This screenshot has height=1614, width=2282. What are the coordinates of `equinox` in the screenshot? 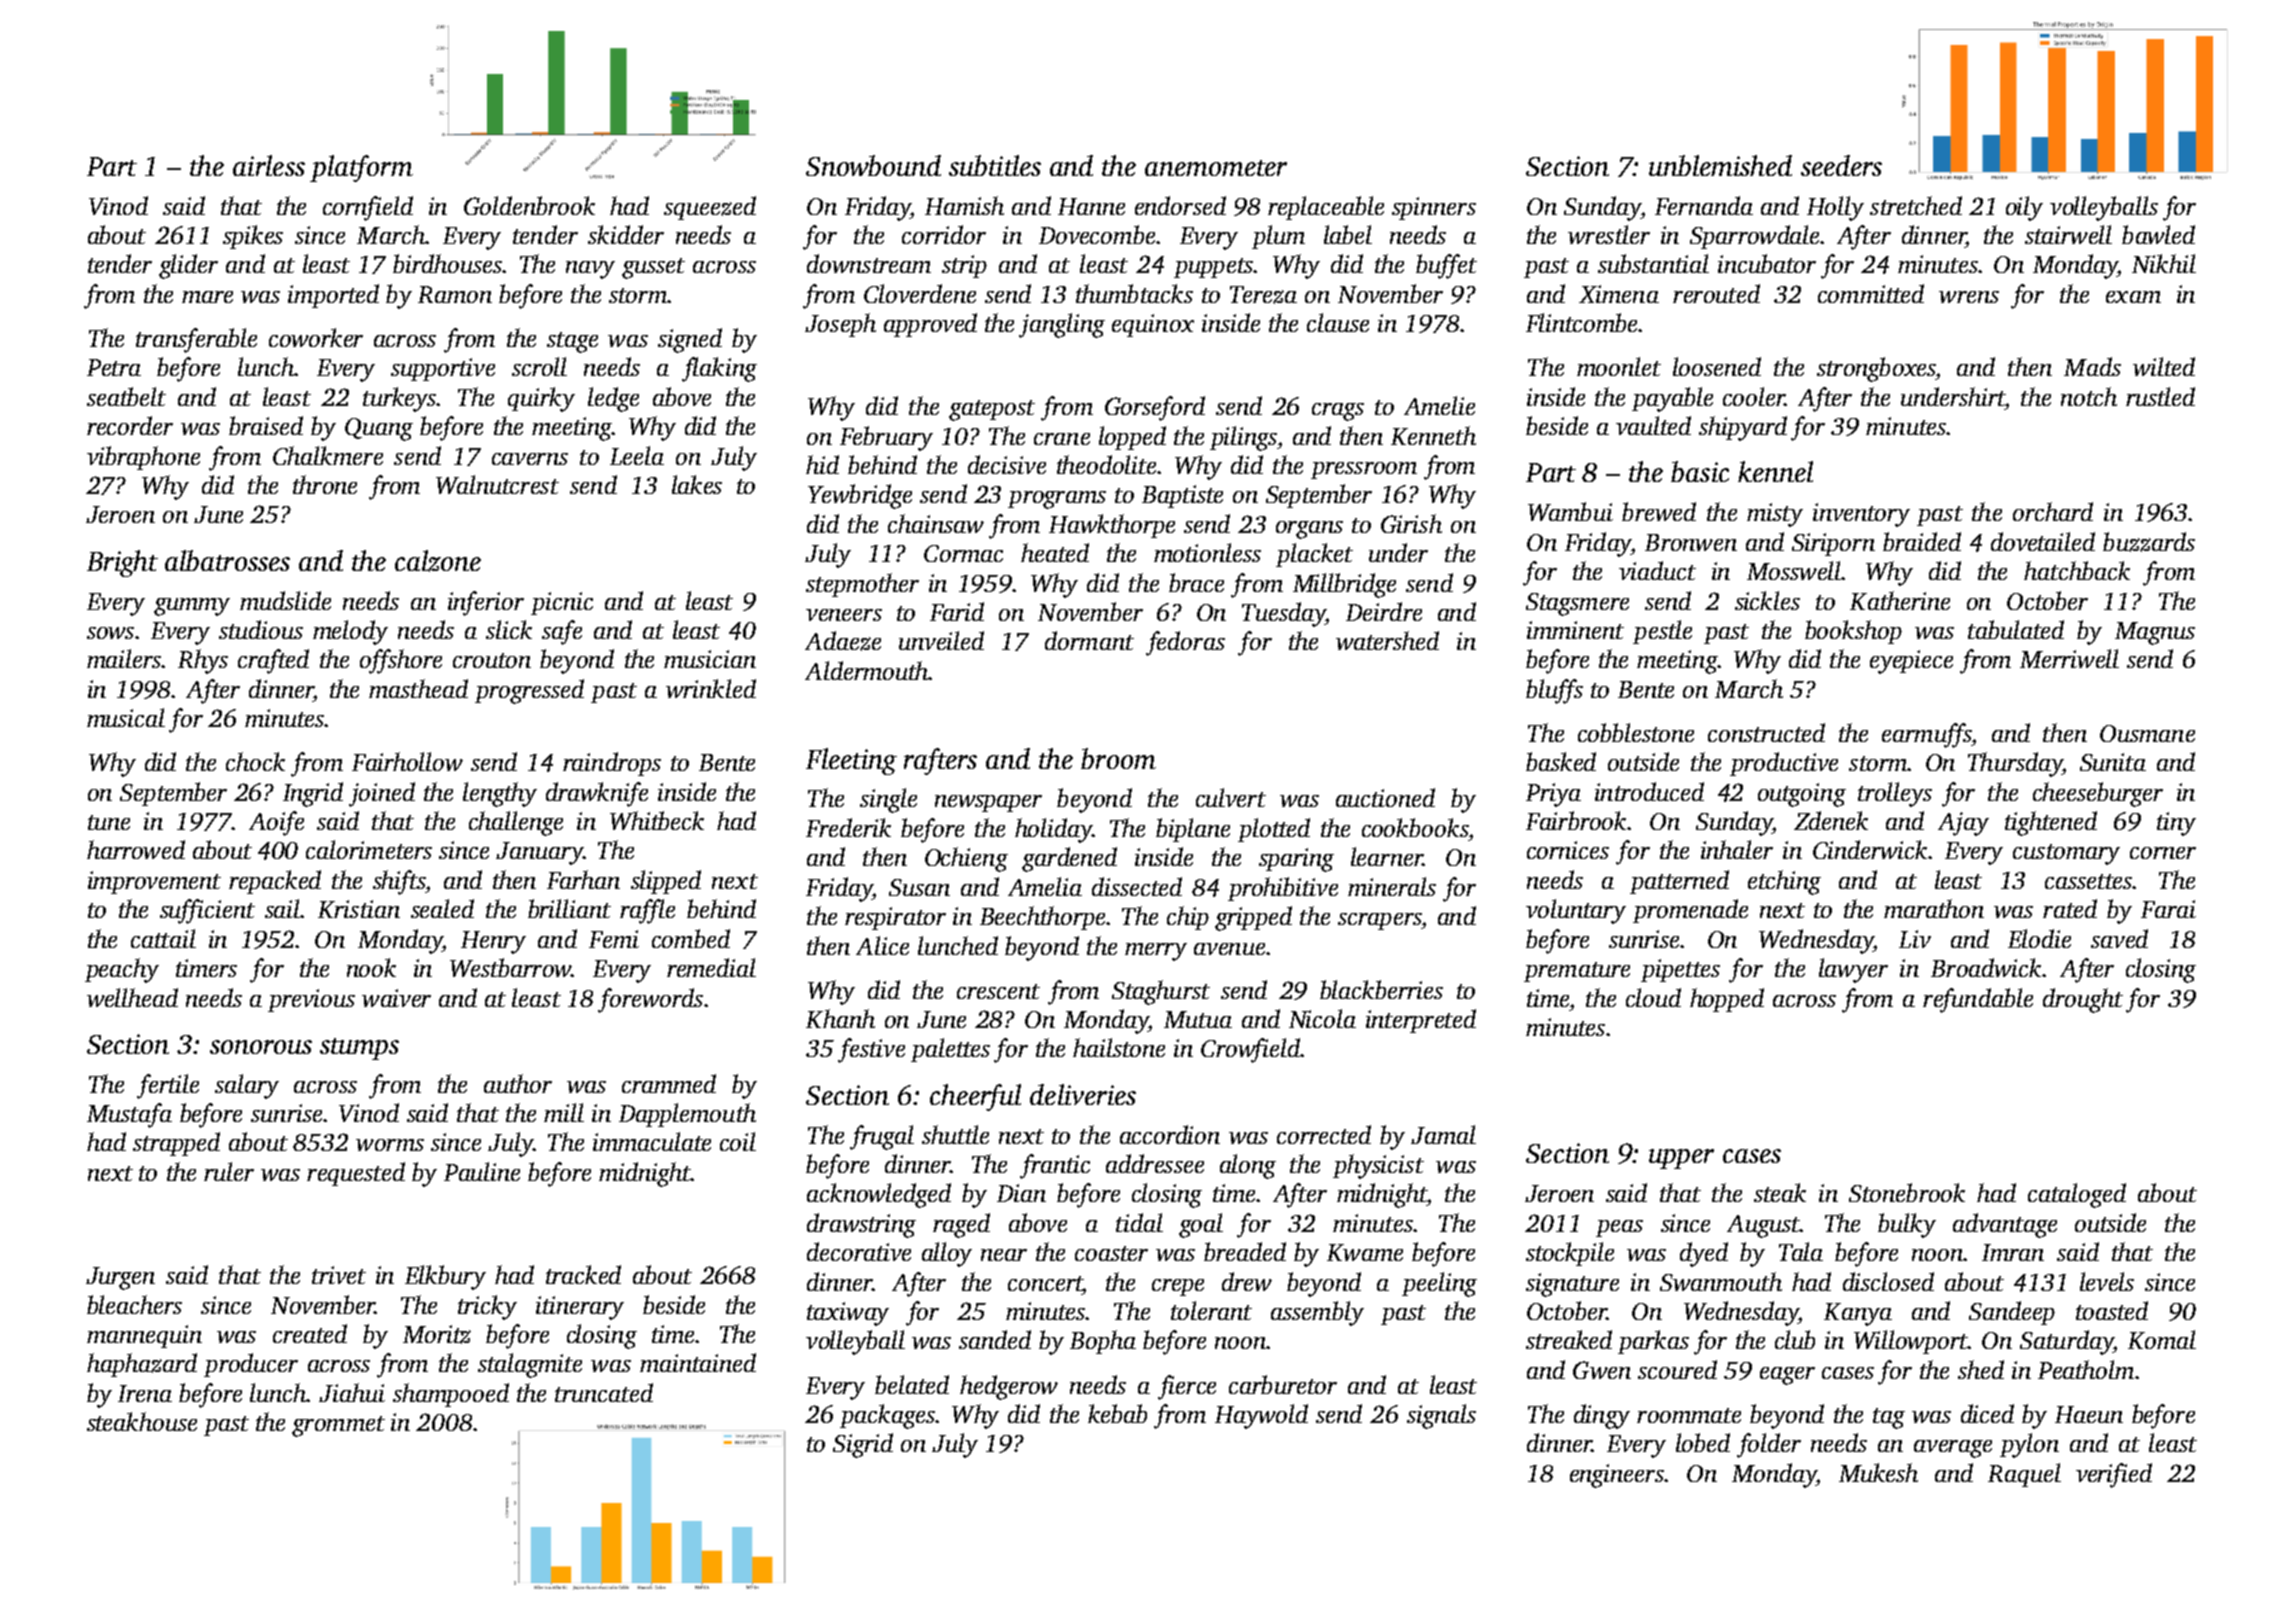 It's located at (1153, 325).
